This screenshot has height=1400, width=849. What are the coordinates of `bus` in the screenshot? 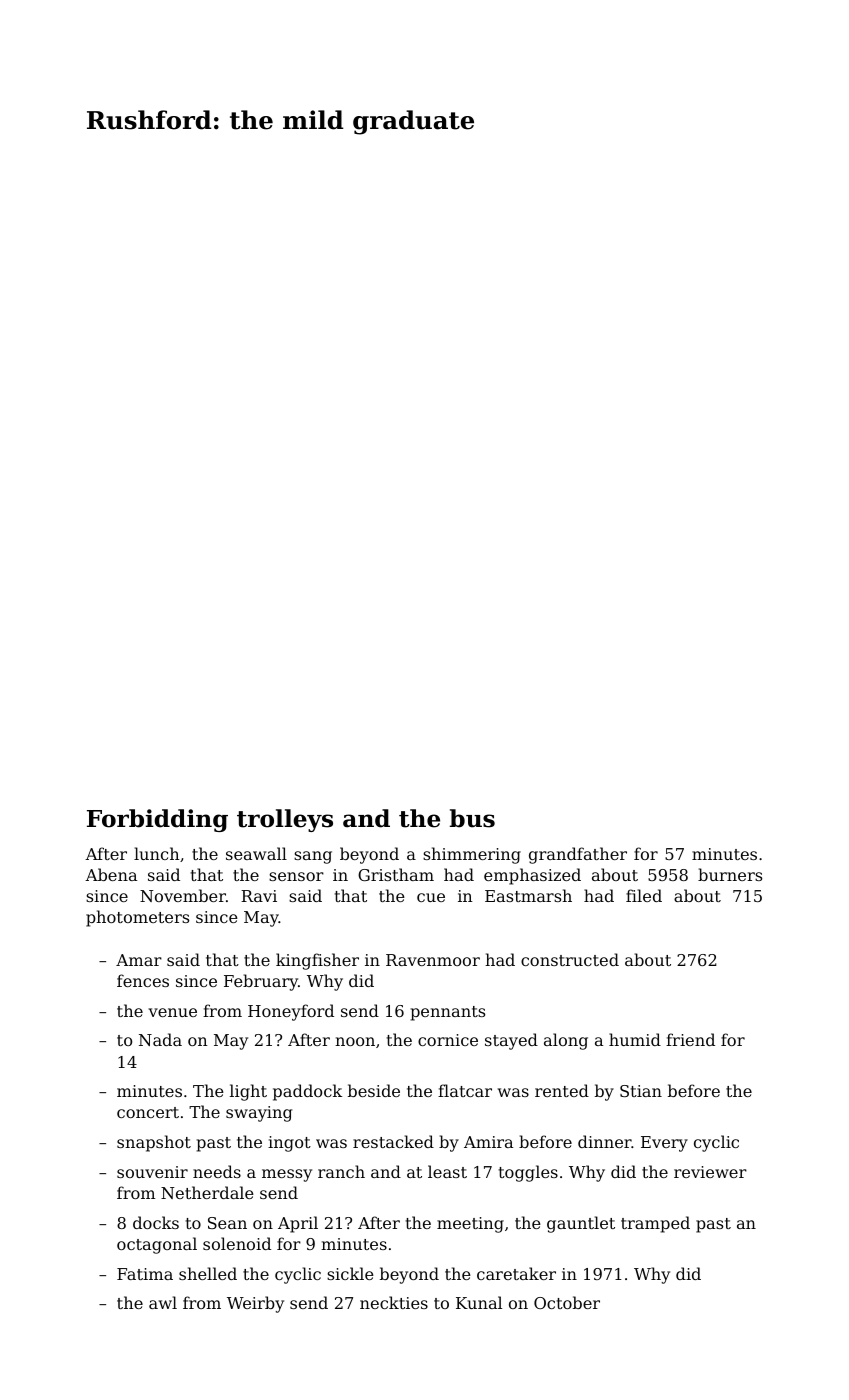 It's located at (472, 818).
